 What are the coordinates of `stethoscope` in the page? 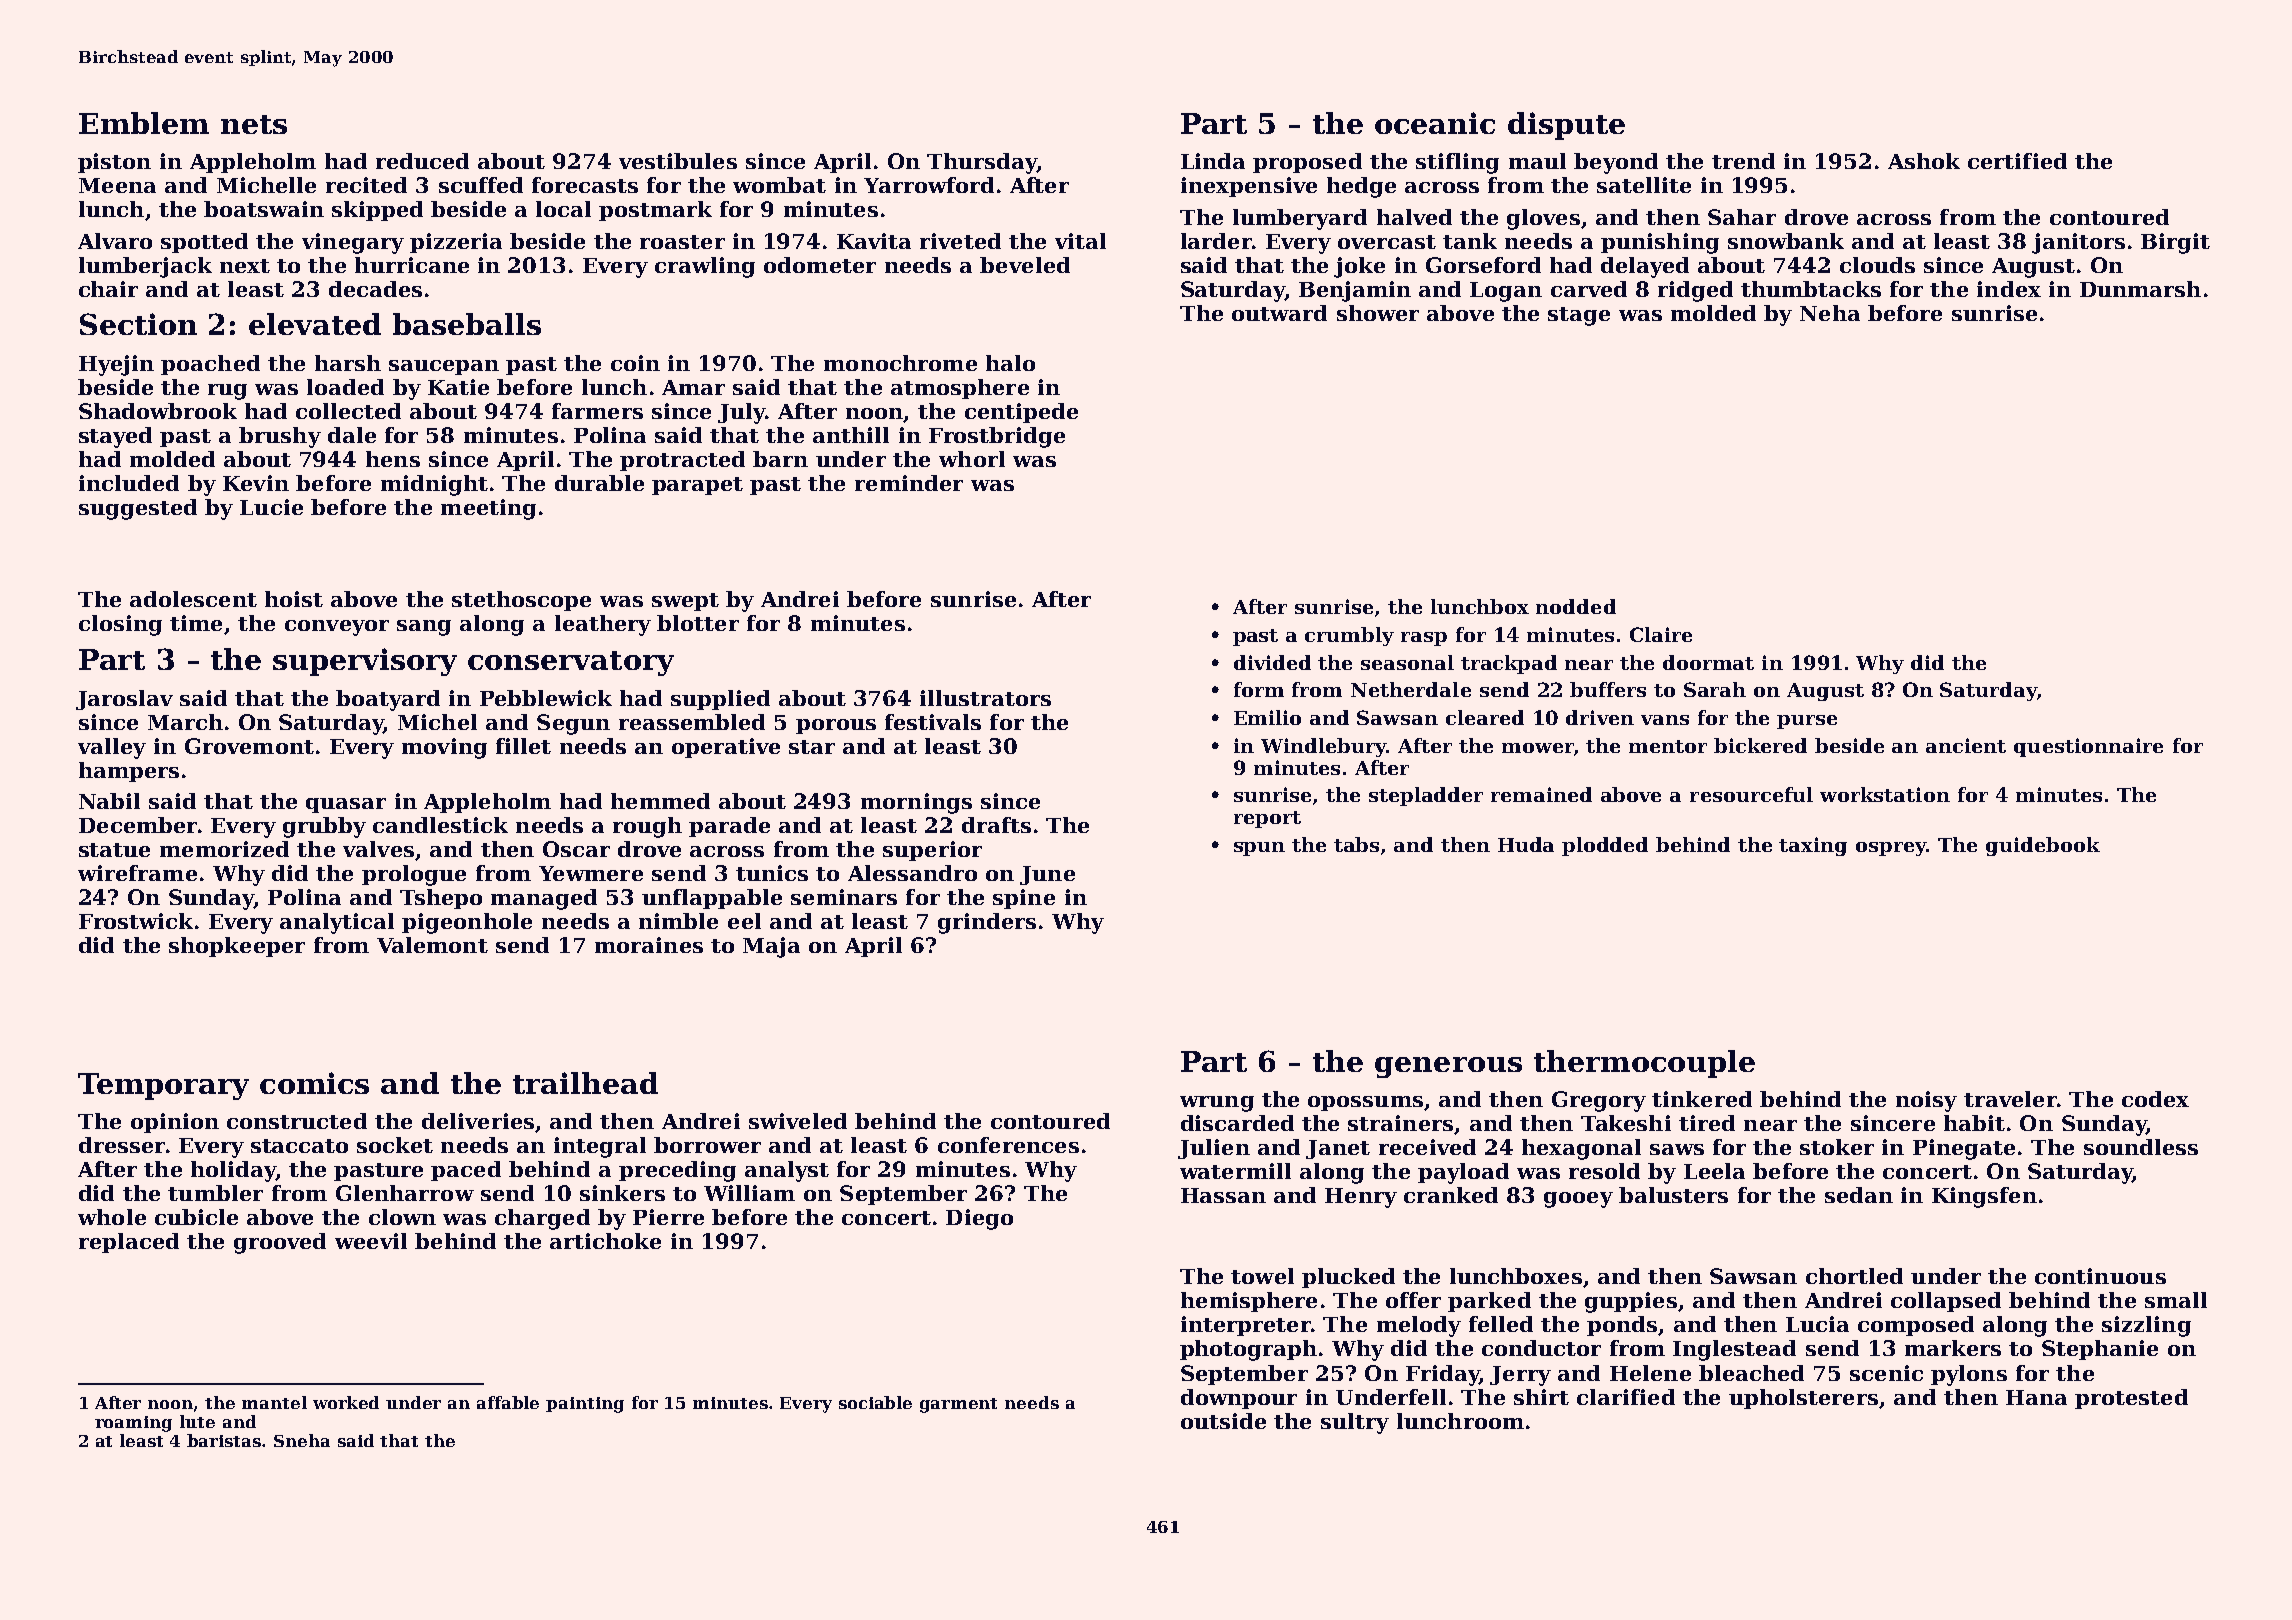 It's located at (521, 601).
